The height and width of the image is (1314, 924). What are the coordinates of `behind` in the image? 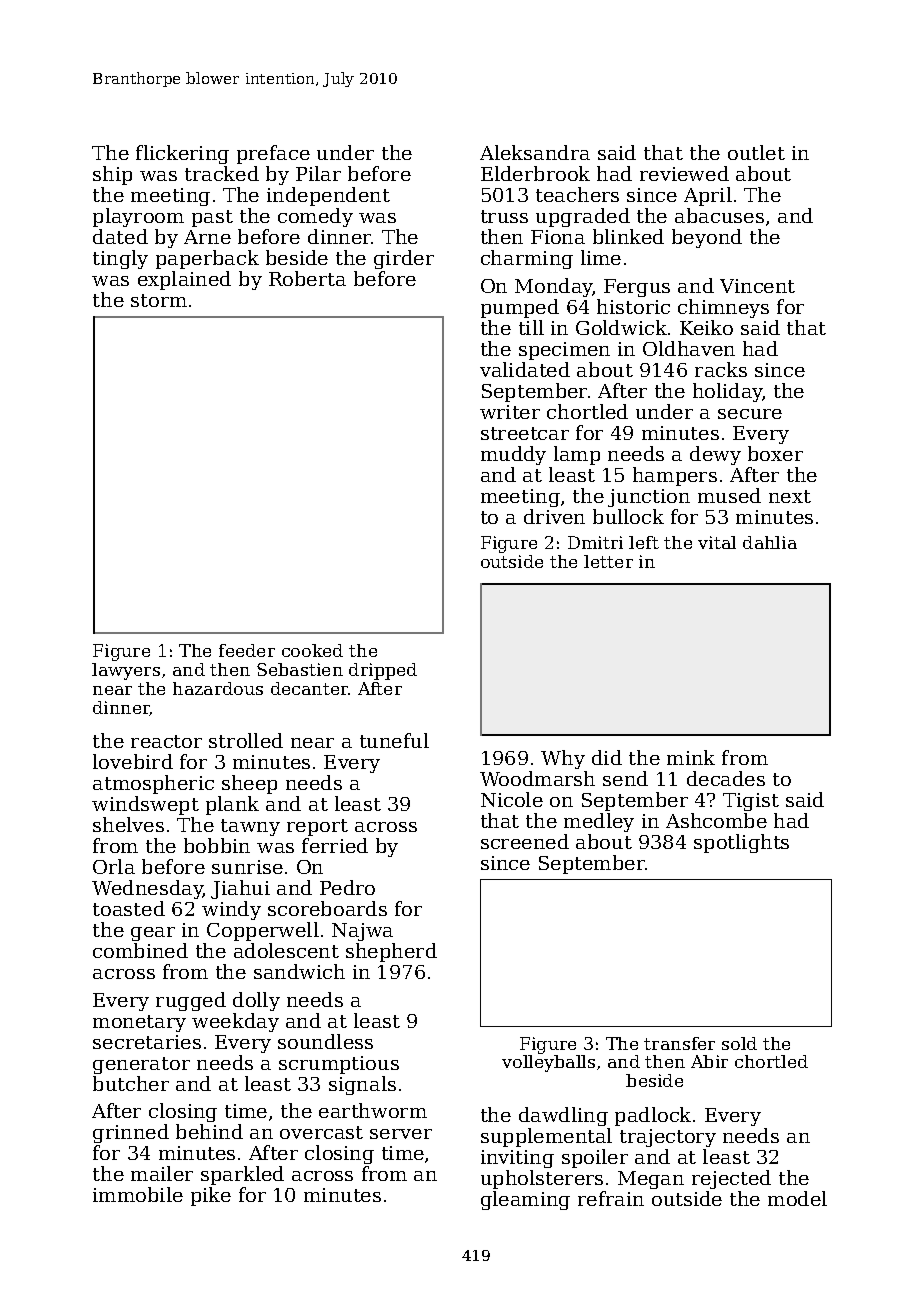 It's located at (209, 1131).
